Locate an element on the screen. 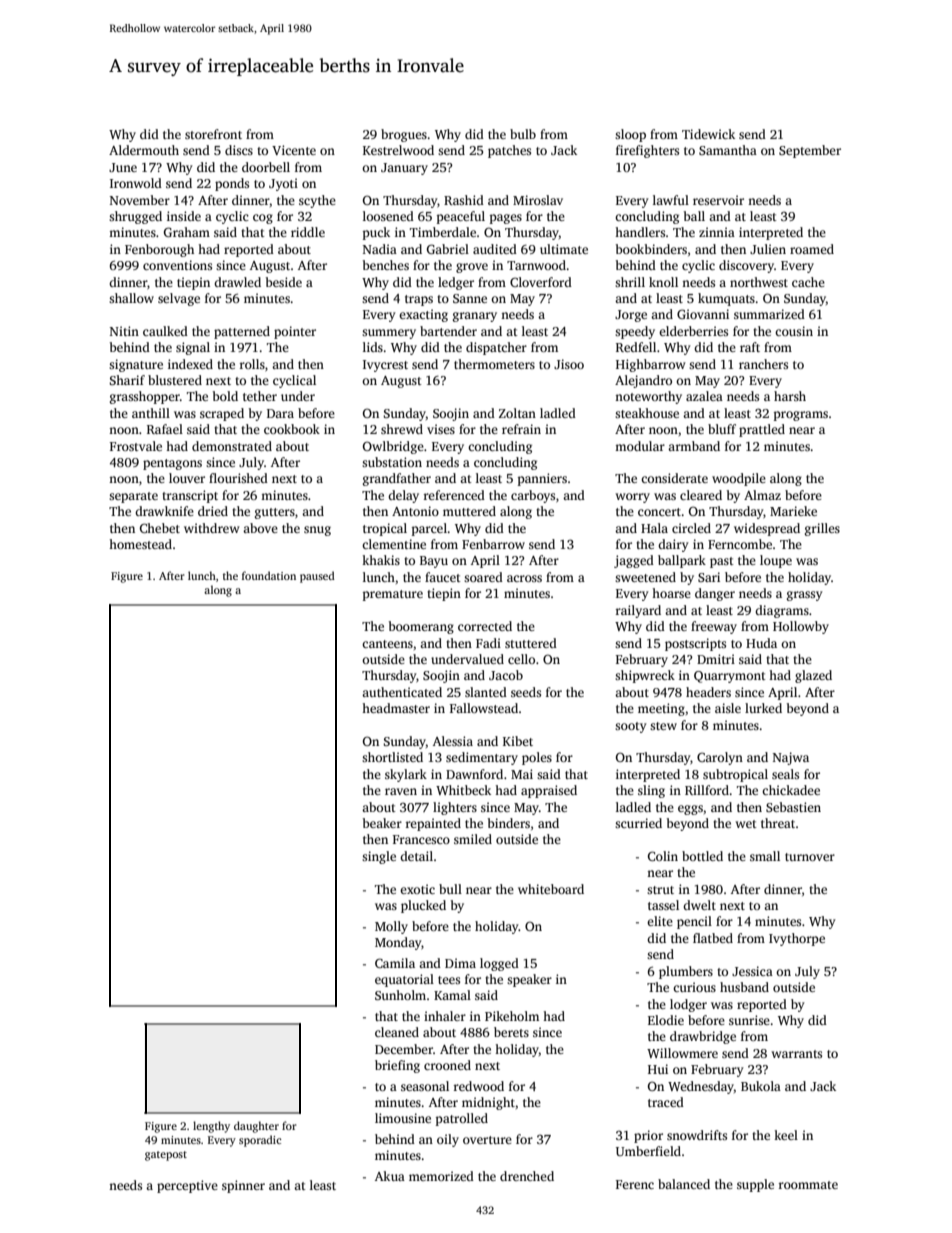  eggs is located at coordinates (690, 810).
